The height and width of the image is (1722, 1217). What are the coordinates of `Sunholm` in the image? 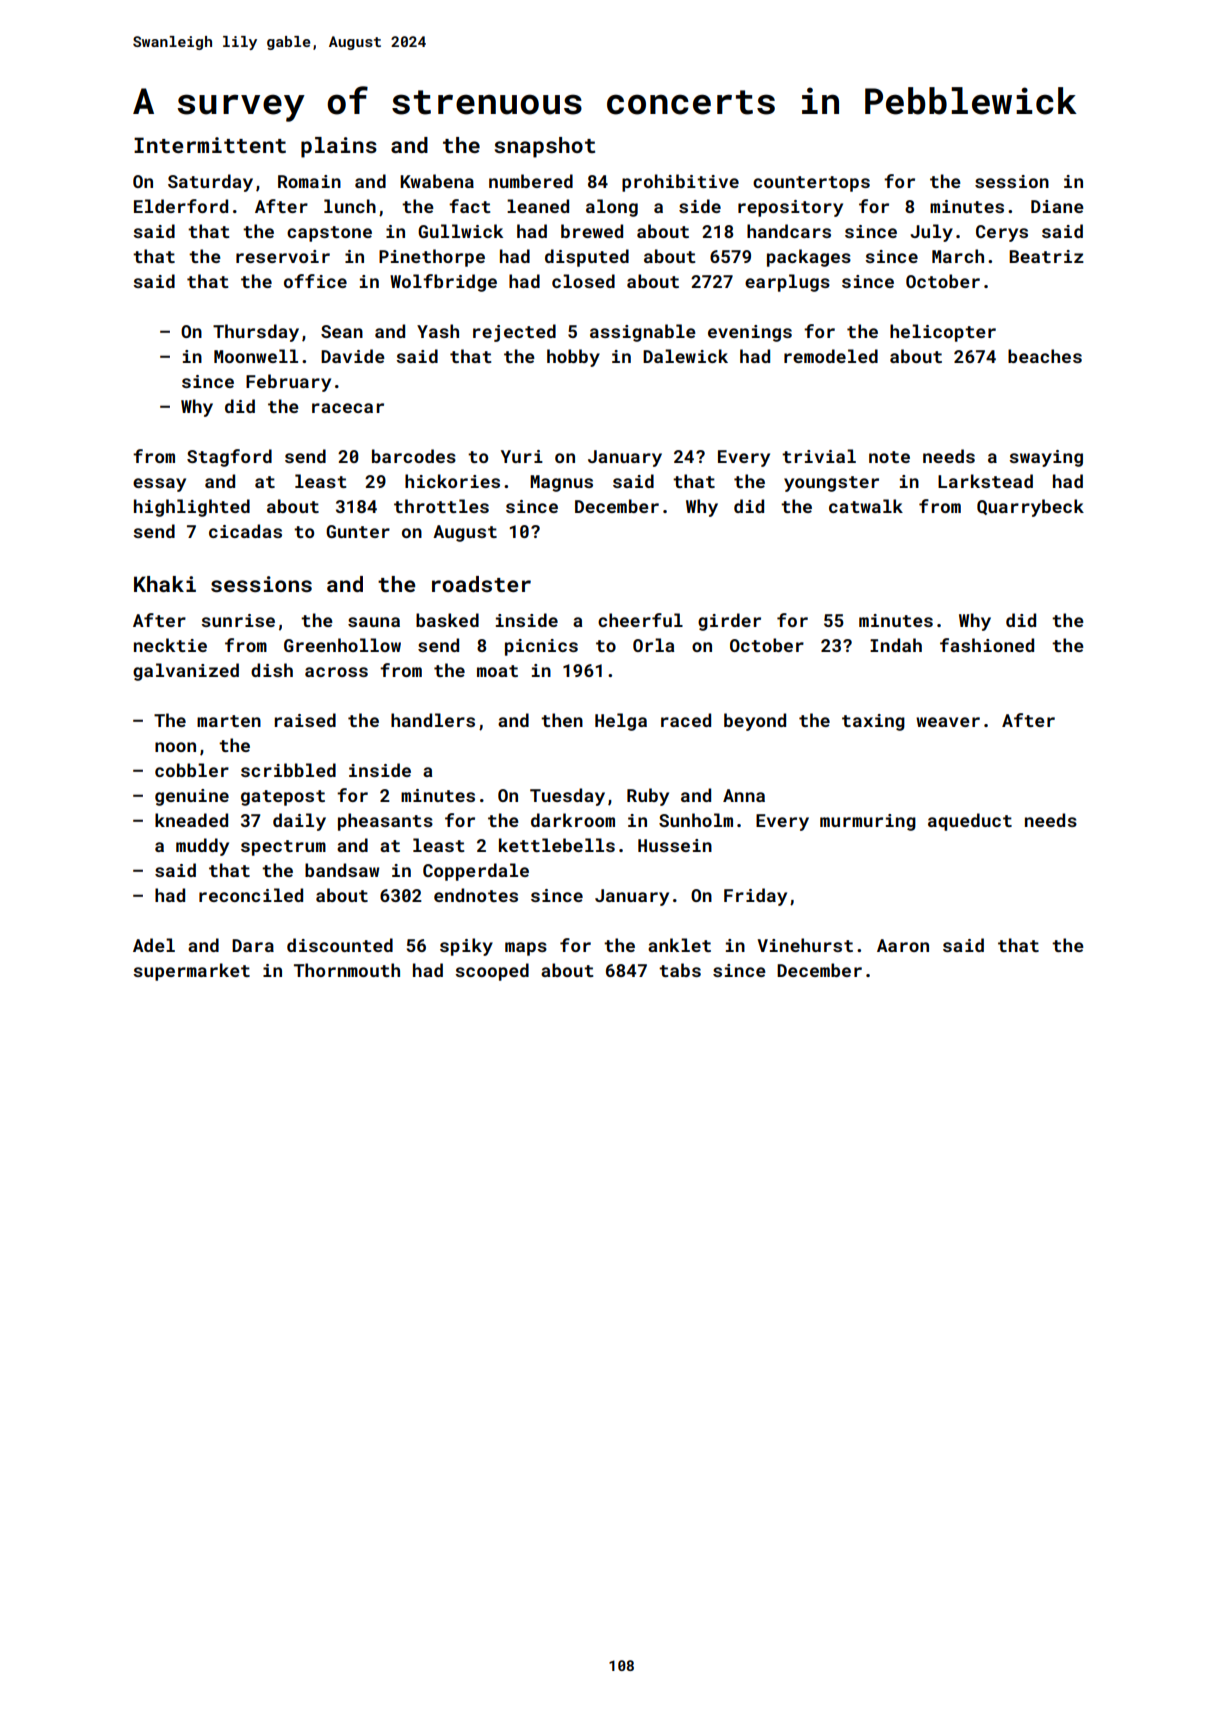 It's located at (696, 820).
